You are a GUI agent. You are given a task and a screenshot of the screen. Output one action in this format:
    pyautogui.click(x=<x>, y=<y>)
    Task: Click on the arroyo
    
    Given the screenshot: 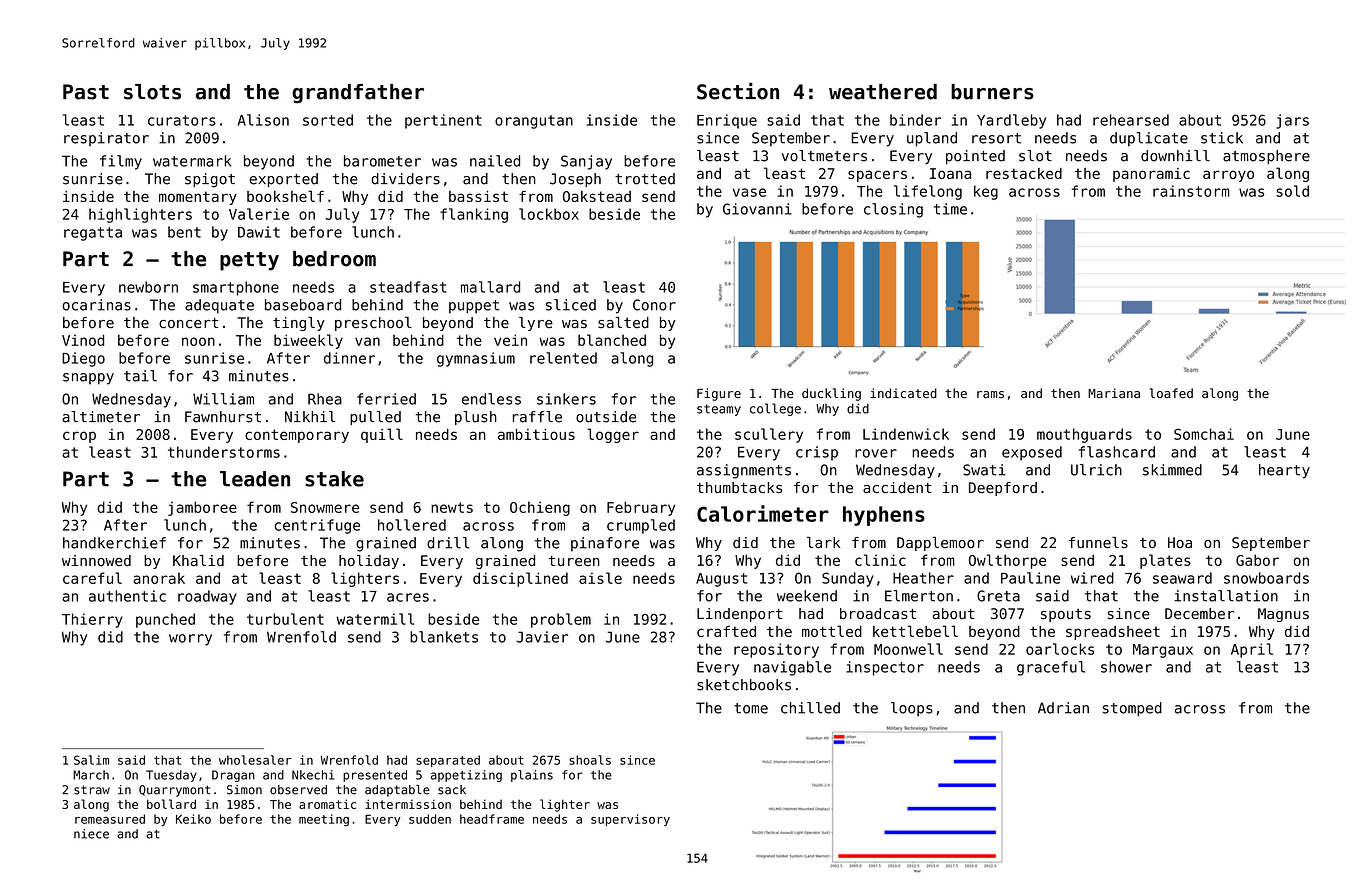 What is the action you would take?
    pyautogui.click(x=1228, y=176)
